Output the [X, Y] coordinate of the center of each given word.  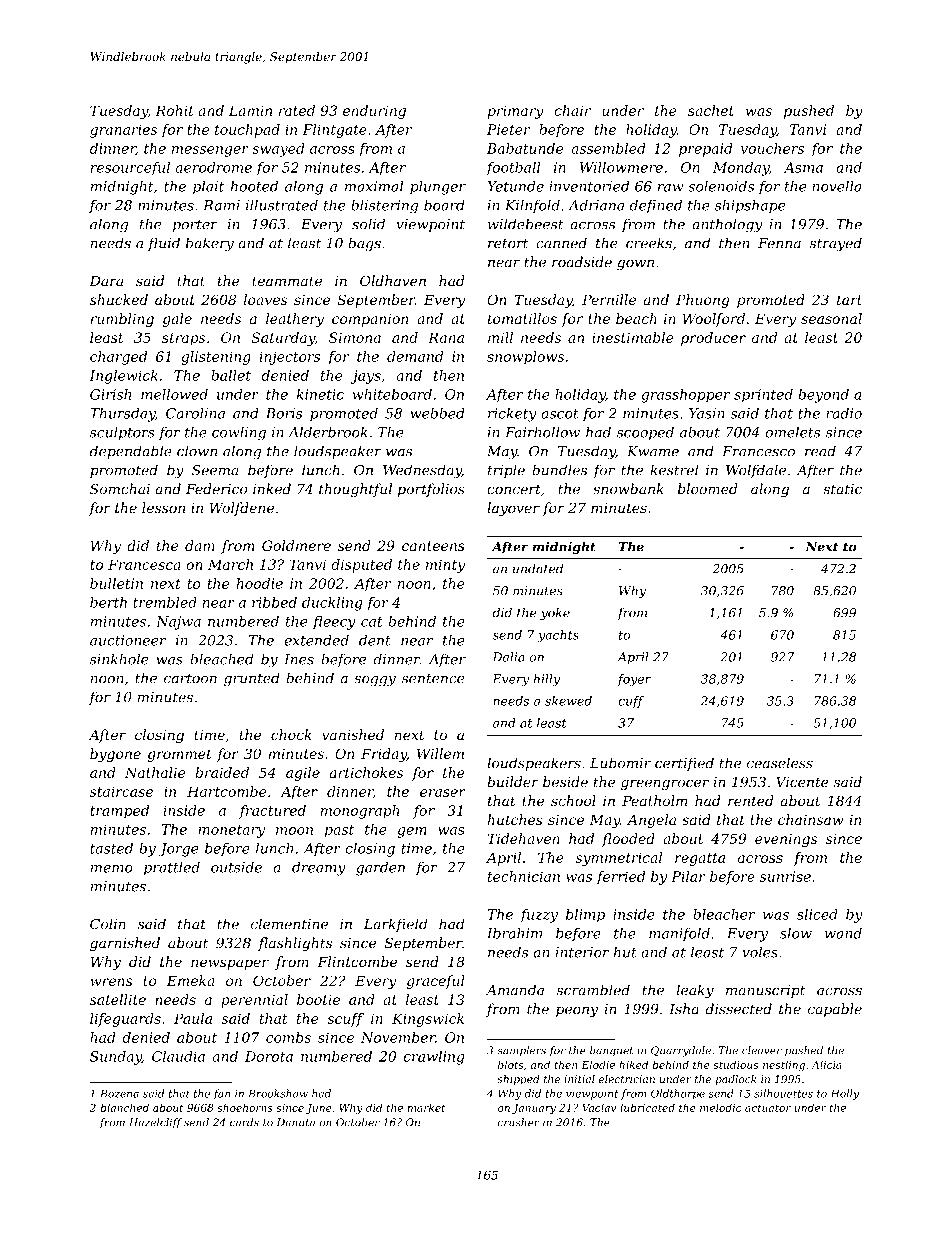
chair [573, 110]
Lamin [250, 110]
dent [375, 640]
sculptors [122, 433]
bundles [559, 470]
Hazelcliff [155, 1123]
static [842, 489]
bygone [115, 755]
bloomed [707, 489]
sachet [711, 110]
